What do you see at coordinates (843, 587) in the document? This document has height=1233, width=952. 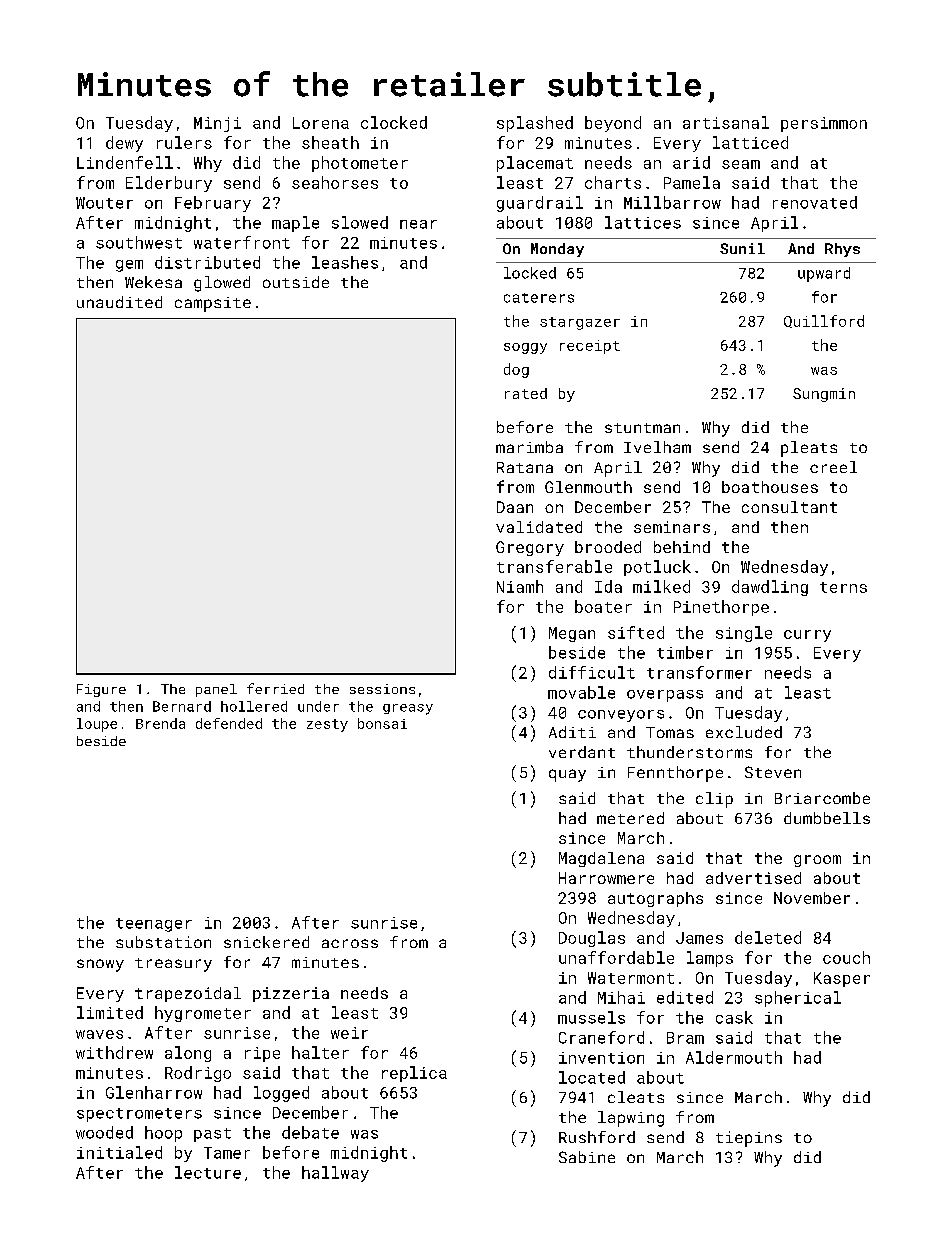 I see `terns` at bounding box center [843, 587].
